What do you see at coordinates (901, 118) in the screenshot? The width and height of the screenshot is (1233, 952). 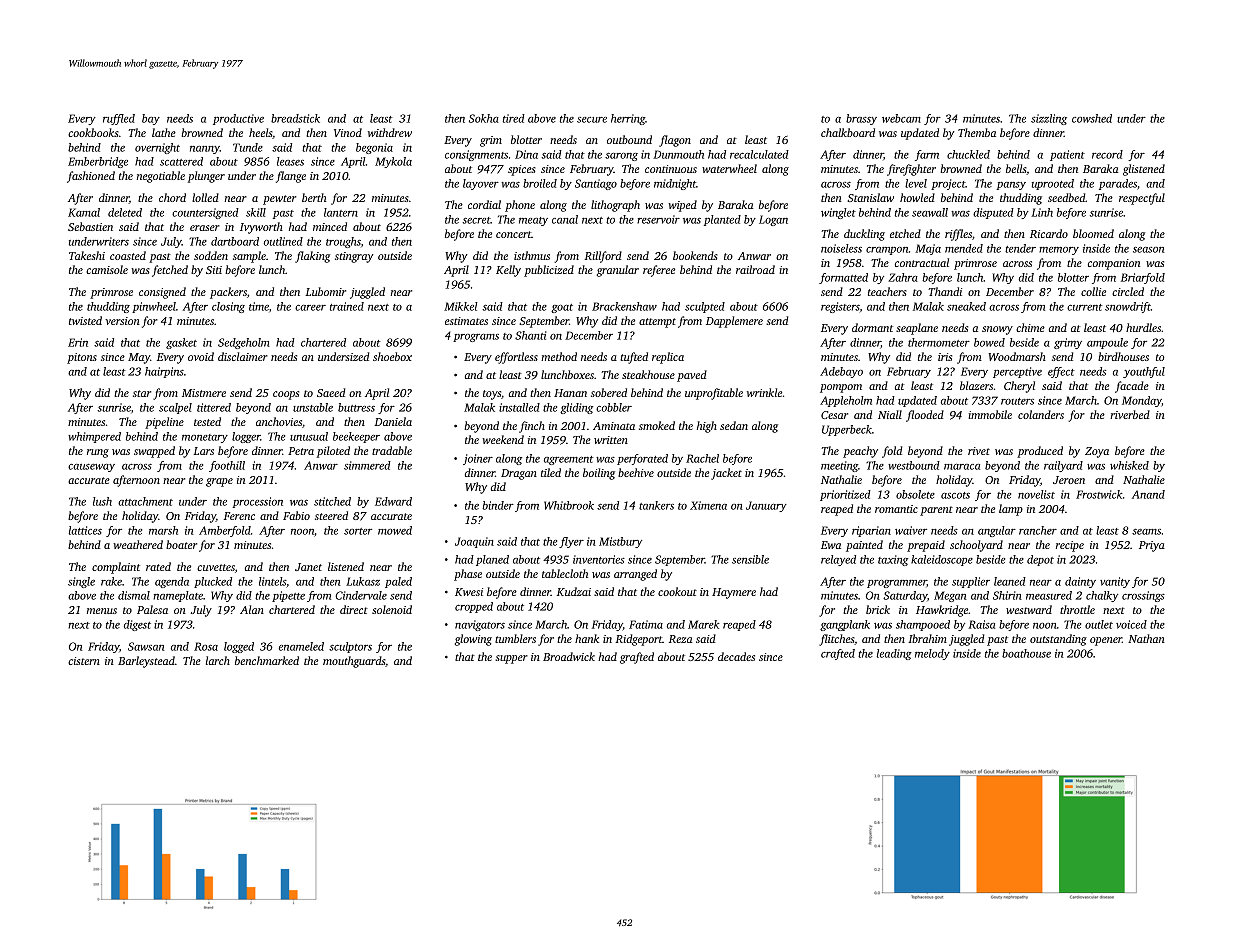 I see `webcam` at bounding box center [901, 118].
